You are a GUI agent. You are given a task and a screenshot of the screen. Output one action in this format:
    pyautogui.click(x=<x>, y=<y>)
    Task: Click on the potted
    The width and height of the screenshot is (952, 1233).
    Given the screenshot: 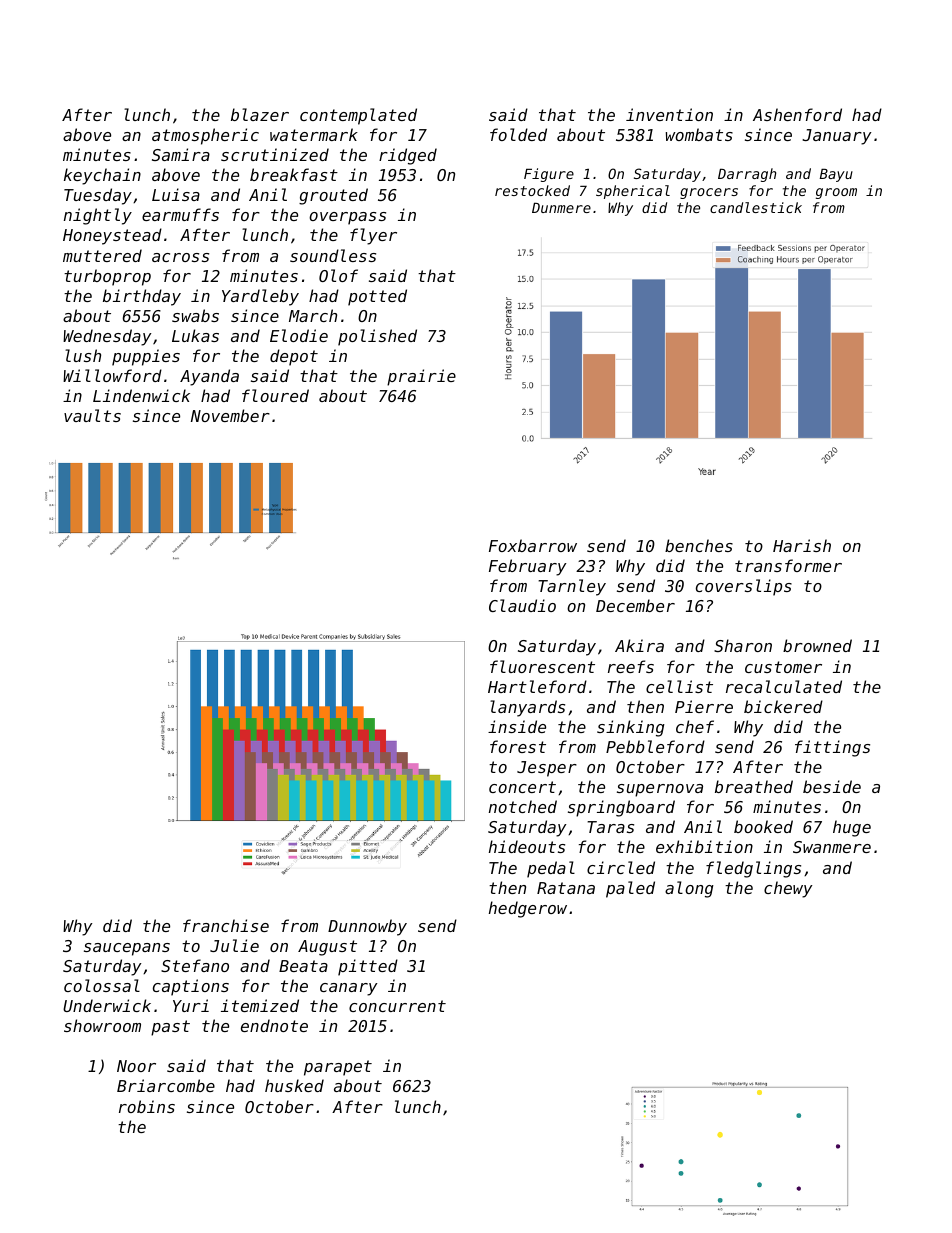 What is the action you would take?
    pyautogui.click(x=377, y=297)
